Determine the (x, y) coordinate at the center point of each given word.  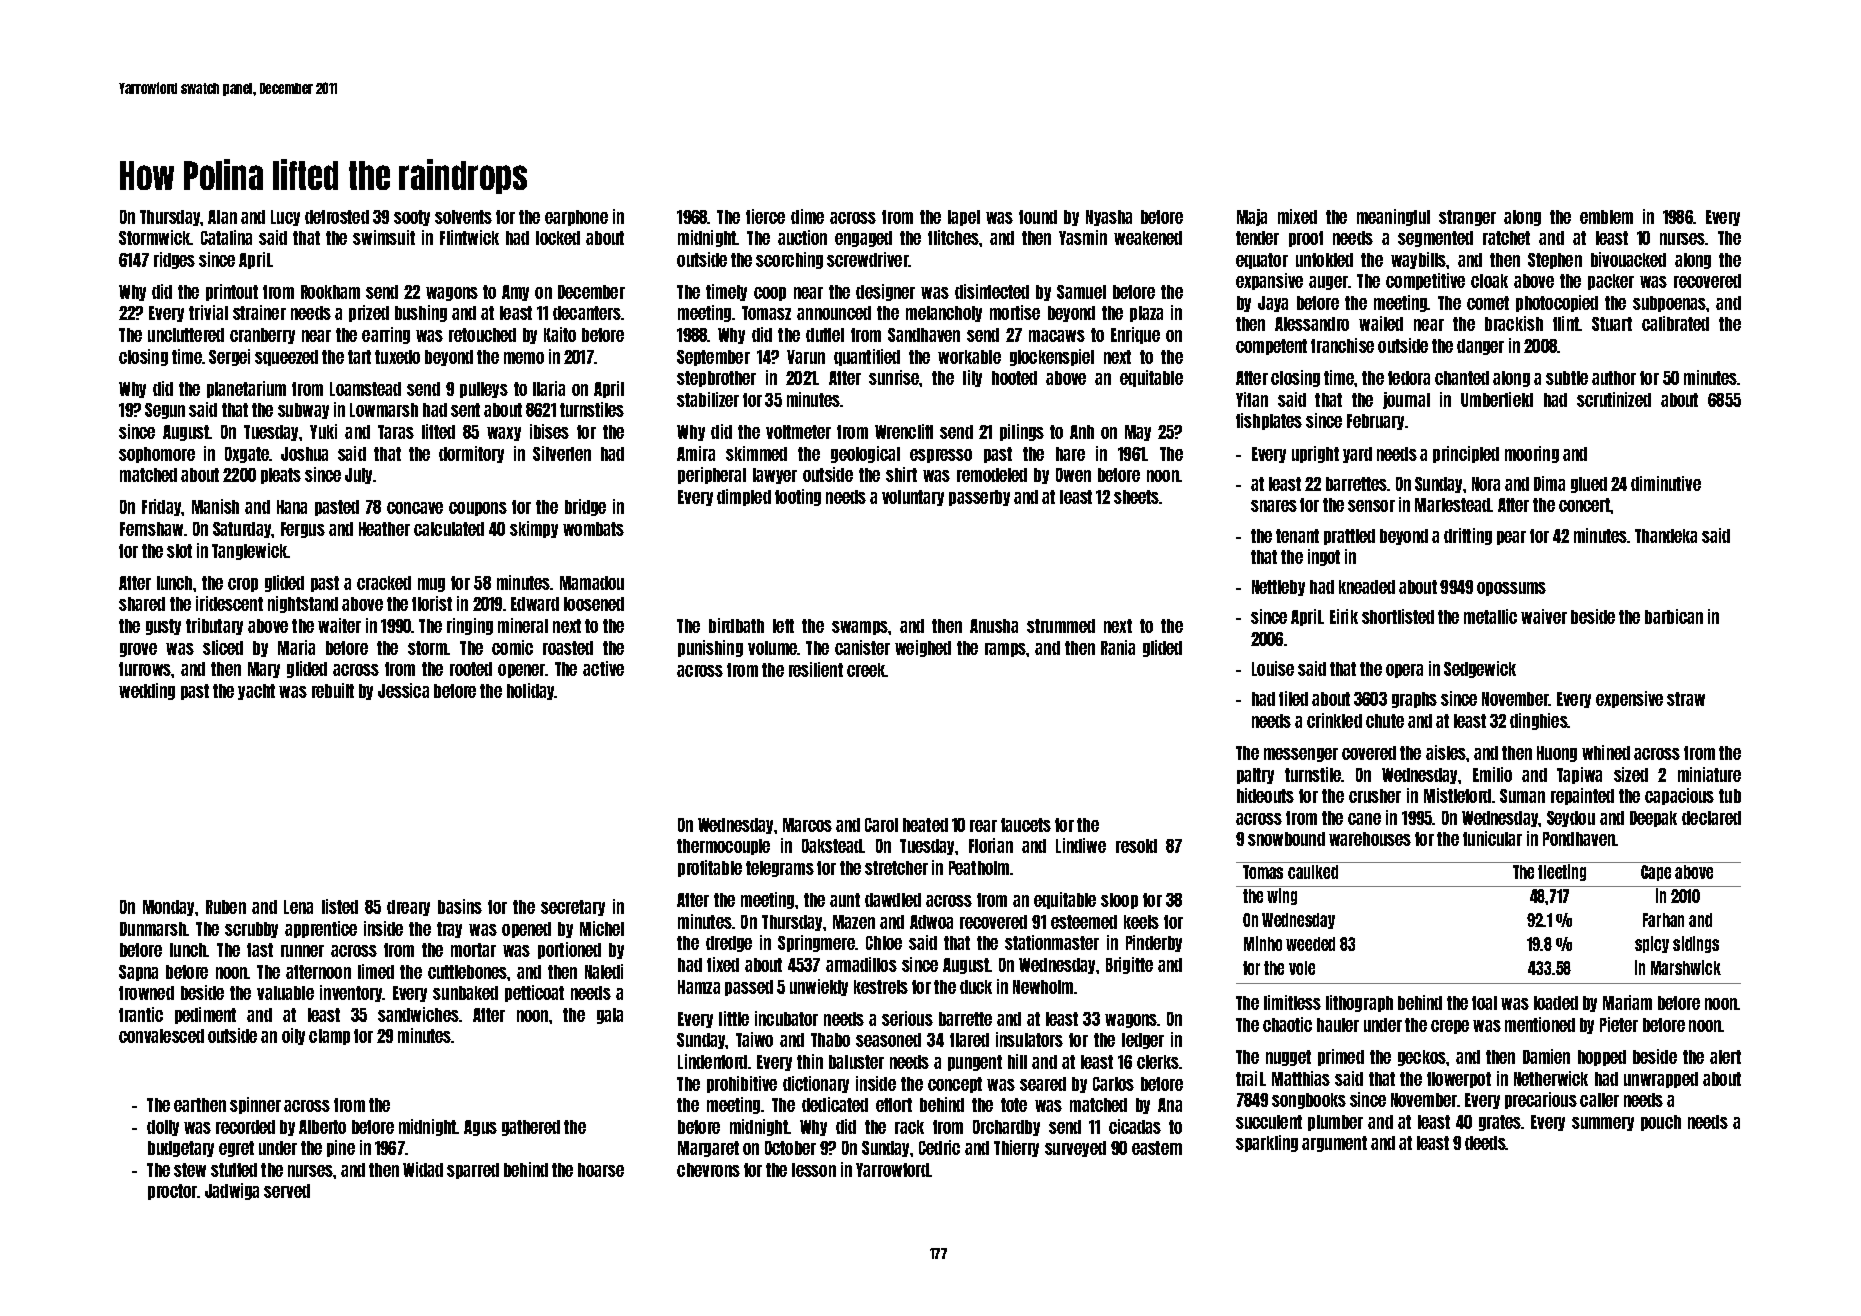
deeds (1485, 1143)
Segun (165, 411)
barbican (1674, 616)
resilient (816, 669)
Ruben (226, 907)
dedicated (835, 1104)
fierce (765, 216)
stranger (1467, 218)
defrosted (337, 217)
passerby (979, 498)
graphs (1414, 700)
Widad (423, 1169)
